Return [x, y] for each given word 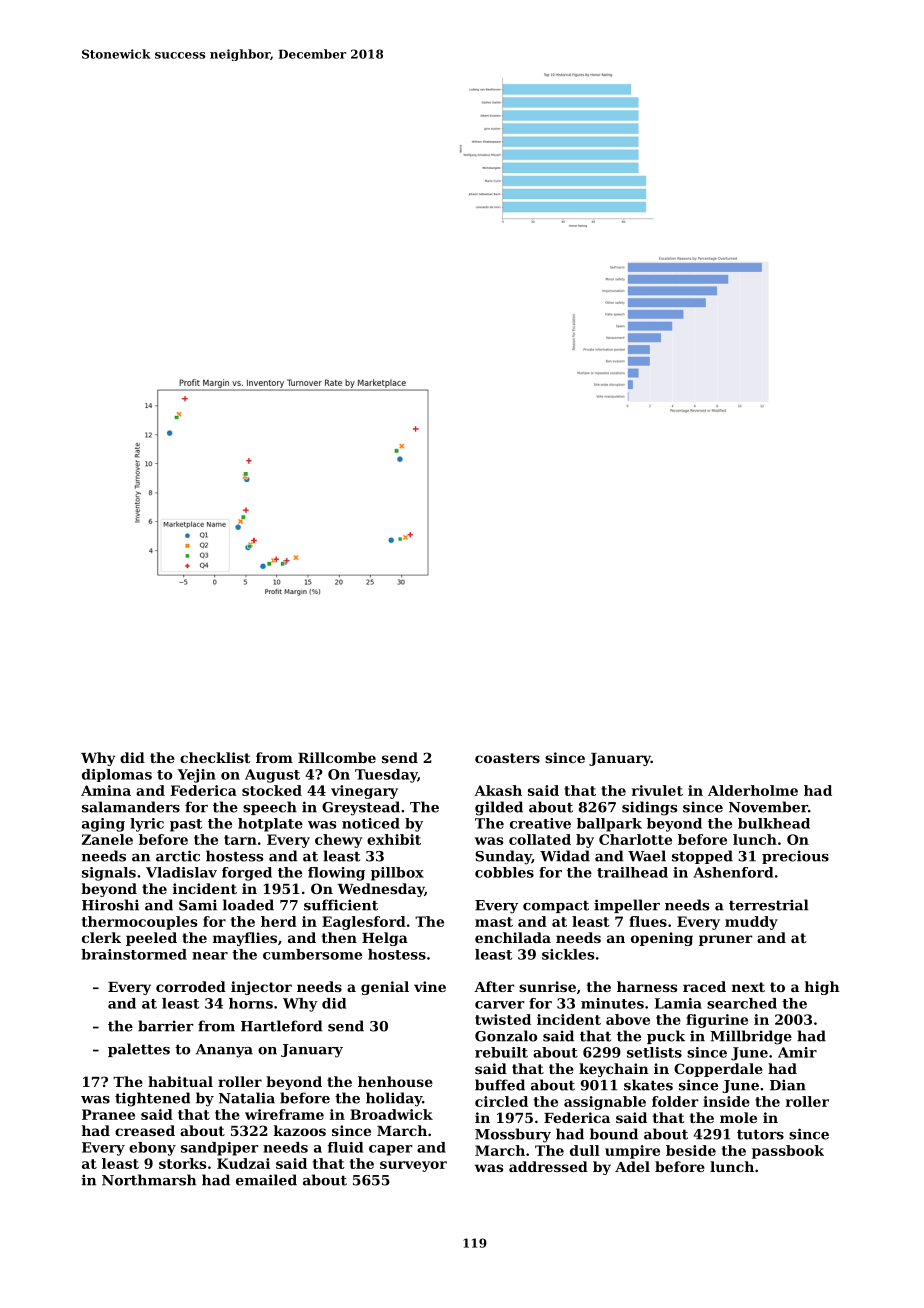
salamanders [131, 807]
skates [648, 1085]
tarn [240, 840]
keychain [614, 1070]
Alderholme [753, 790]
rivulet [657, 790]
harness [647, 986]
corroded [191, 986]
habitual [180, 1081]
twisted [503, 1019]
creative [540, 823]
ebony [152, 1149]
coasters [507, 758]
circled [501, 1101]
